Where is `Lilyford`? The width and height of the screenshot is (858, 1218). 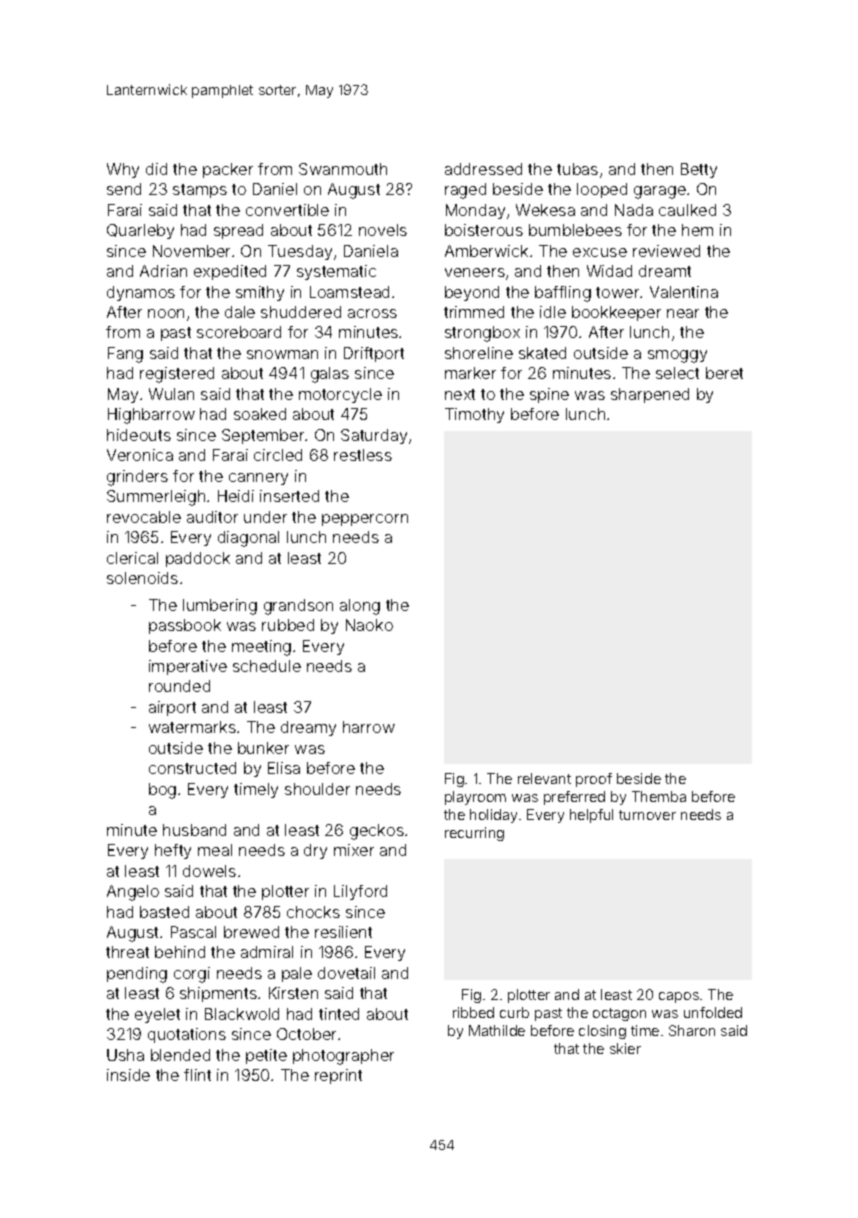 Lilyford is located at coordinates (360, 892).
